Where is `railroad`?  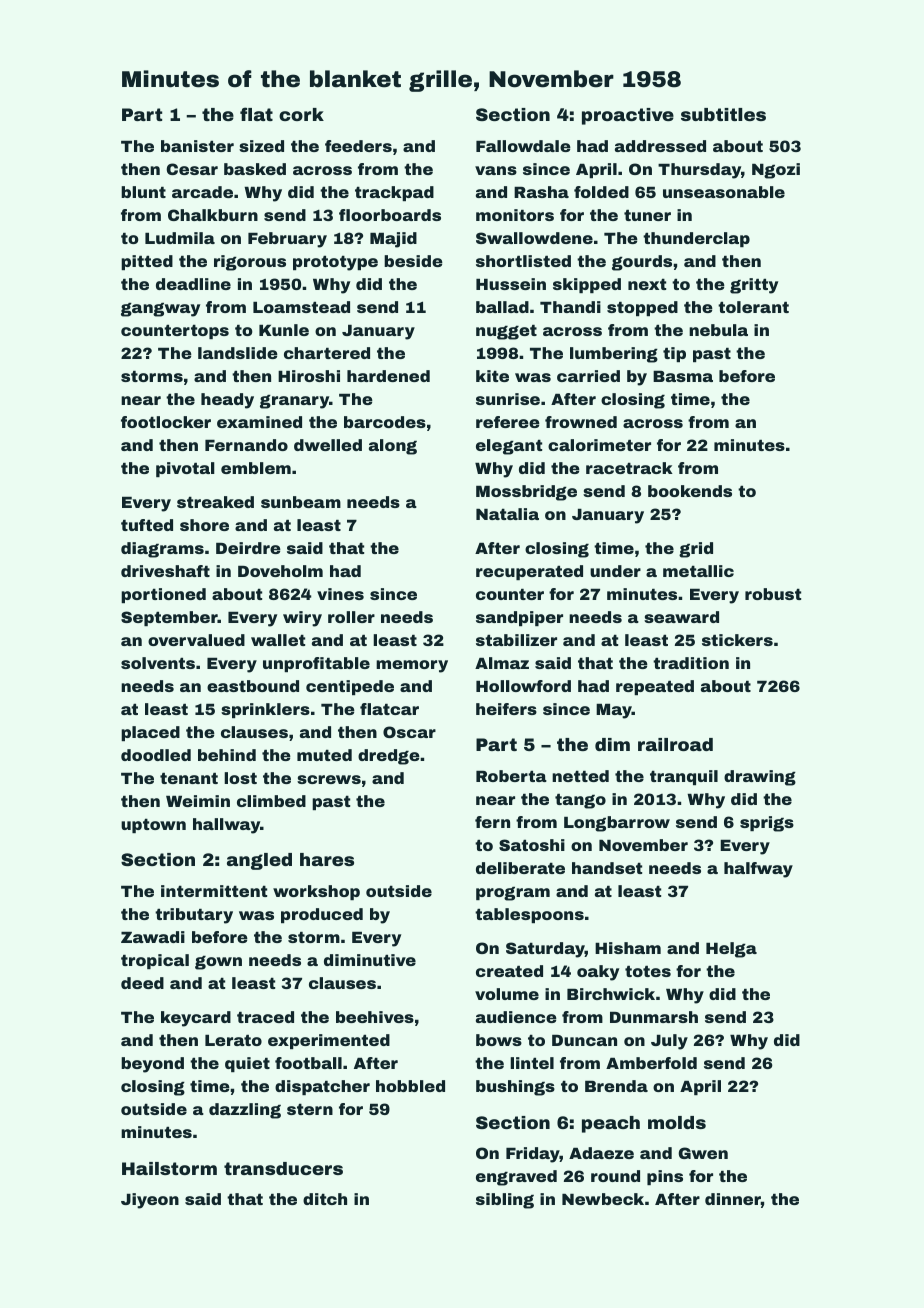
railroad is located at coordinates (675, 744).
